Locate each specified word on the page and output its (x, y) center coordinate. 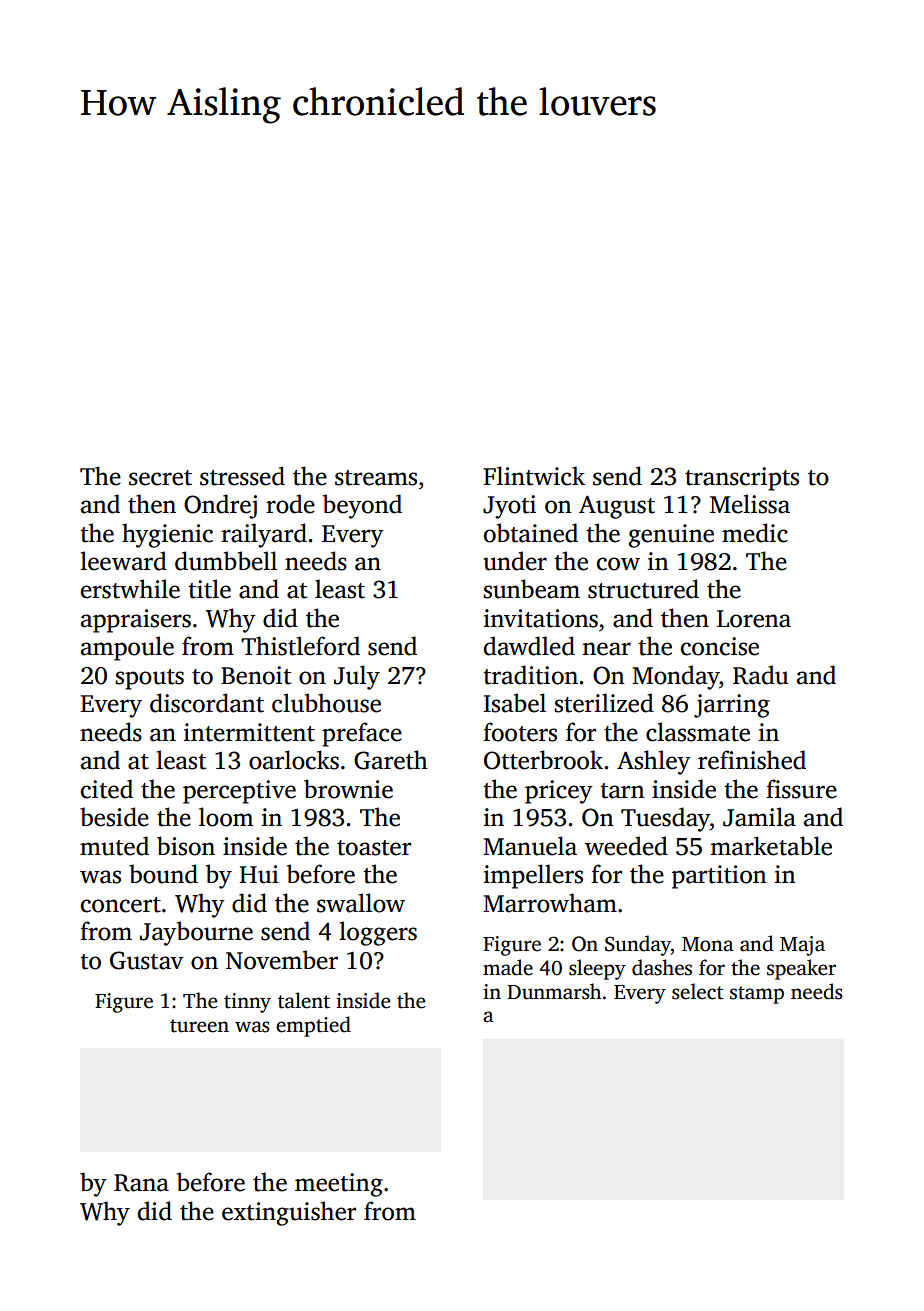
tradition (530, 675)
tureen (199, 1026)
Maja (802, 946)
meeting (339, 1185)
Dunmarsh (554, 991)
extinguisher (289, 1213)
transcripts (742, 479)
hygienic (167, 535)
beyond (362, 506)
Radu (761, 675)
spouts (150, 679)
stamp (757, 995)
